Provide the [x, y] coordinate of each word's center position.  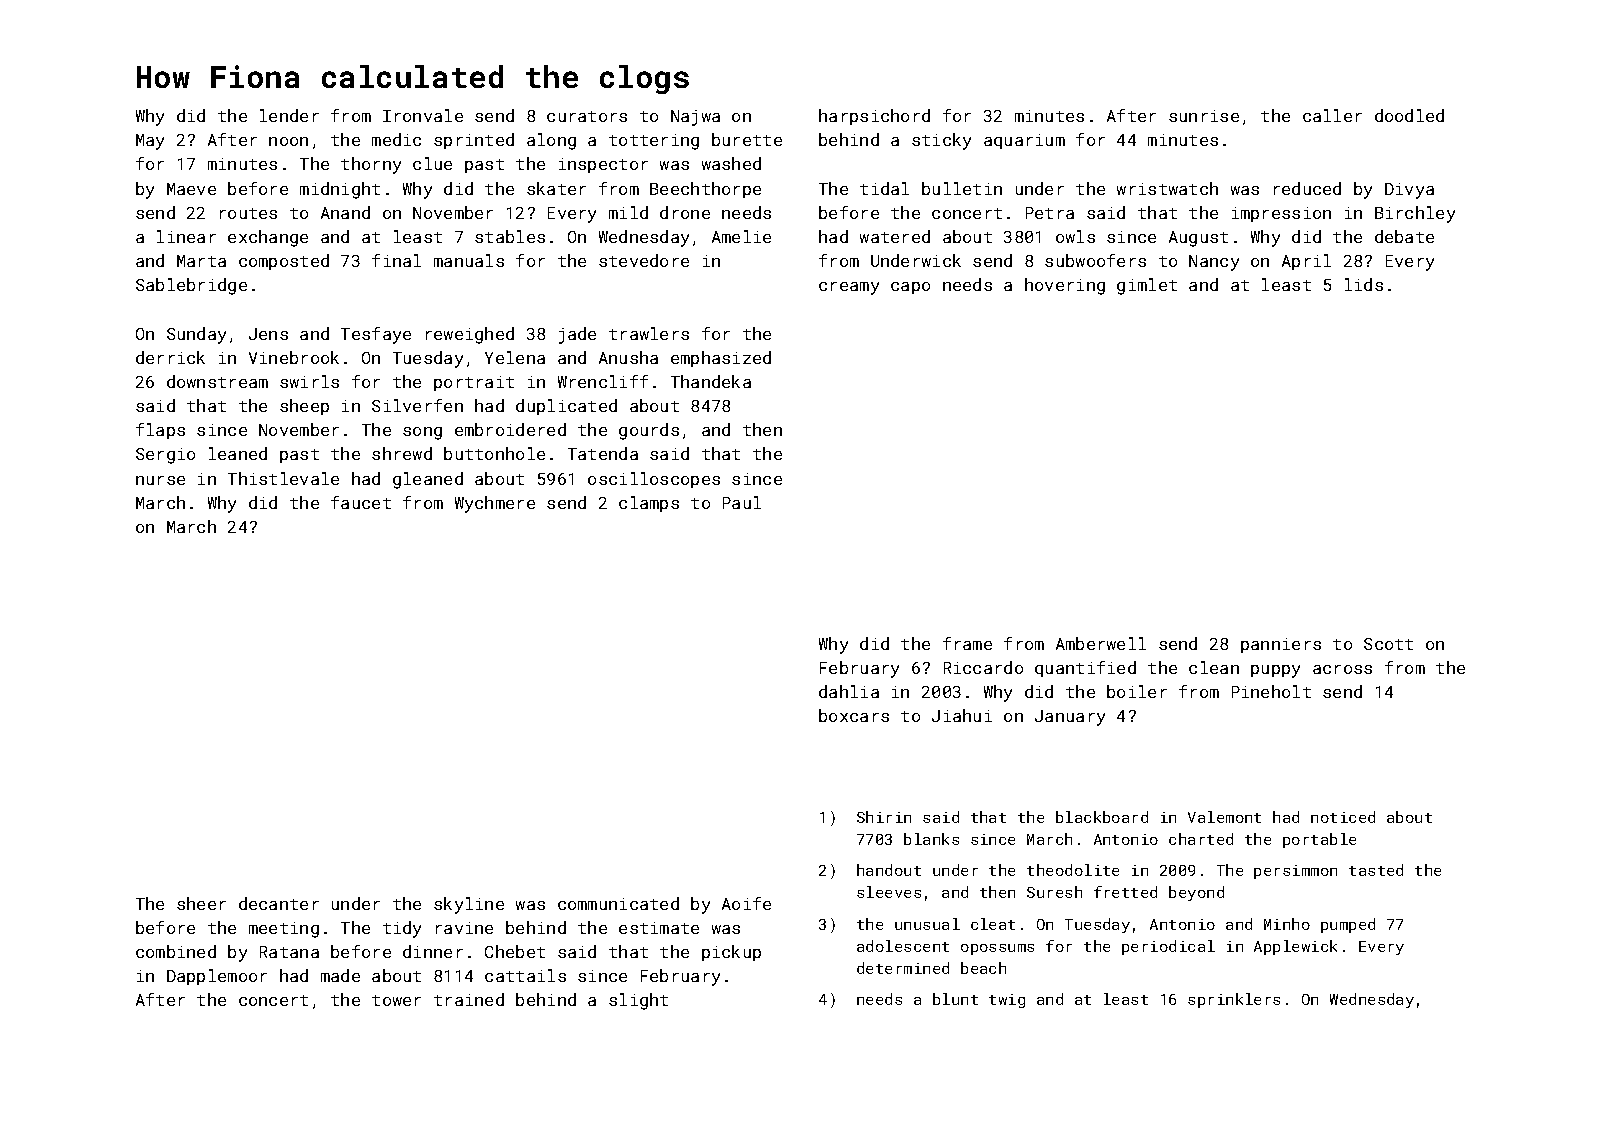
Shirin [884, 817]
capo [910, 288]
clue [432, 163]
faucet [361, 502]
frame [967, 643]
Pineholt [1271, 691]
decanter [279, 903]
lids [1364, 284]
